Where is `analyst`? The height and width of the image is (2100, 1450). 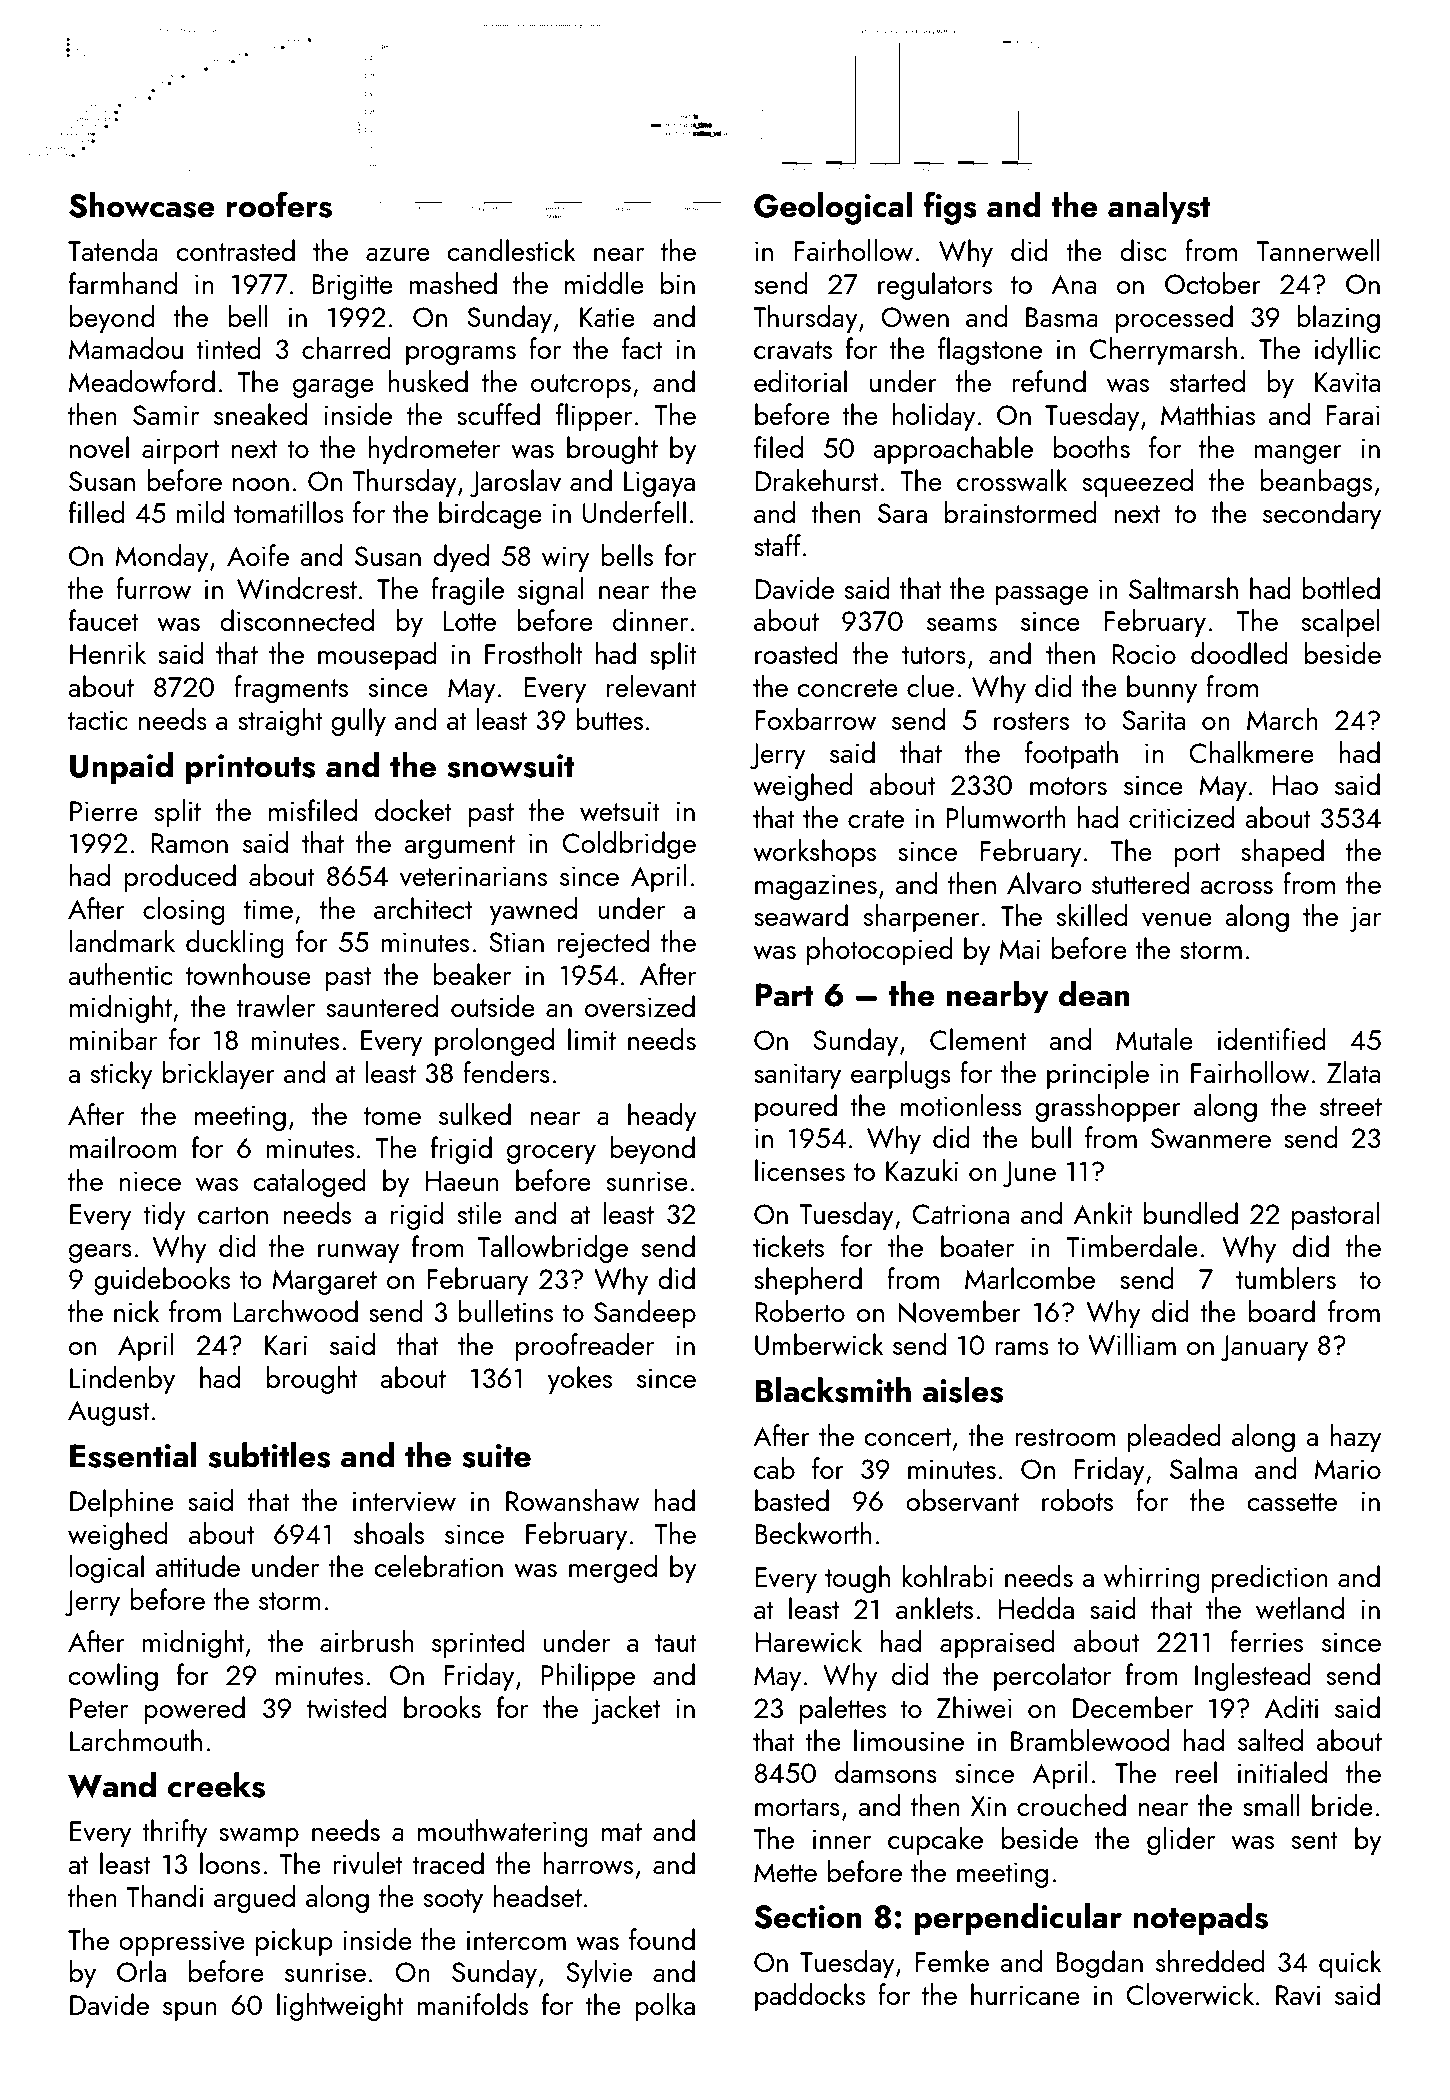
analyst is located at coordinates (1159, 208).
